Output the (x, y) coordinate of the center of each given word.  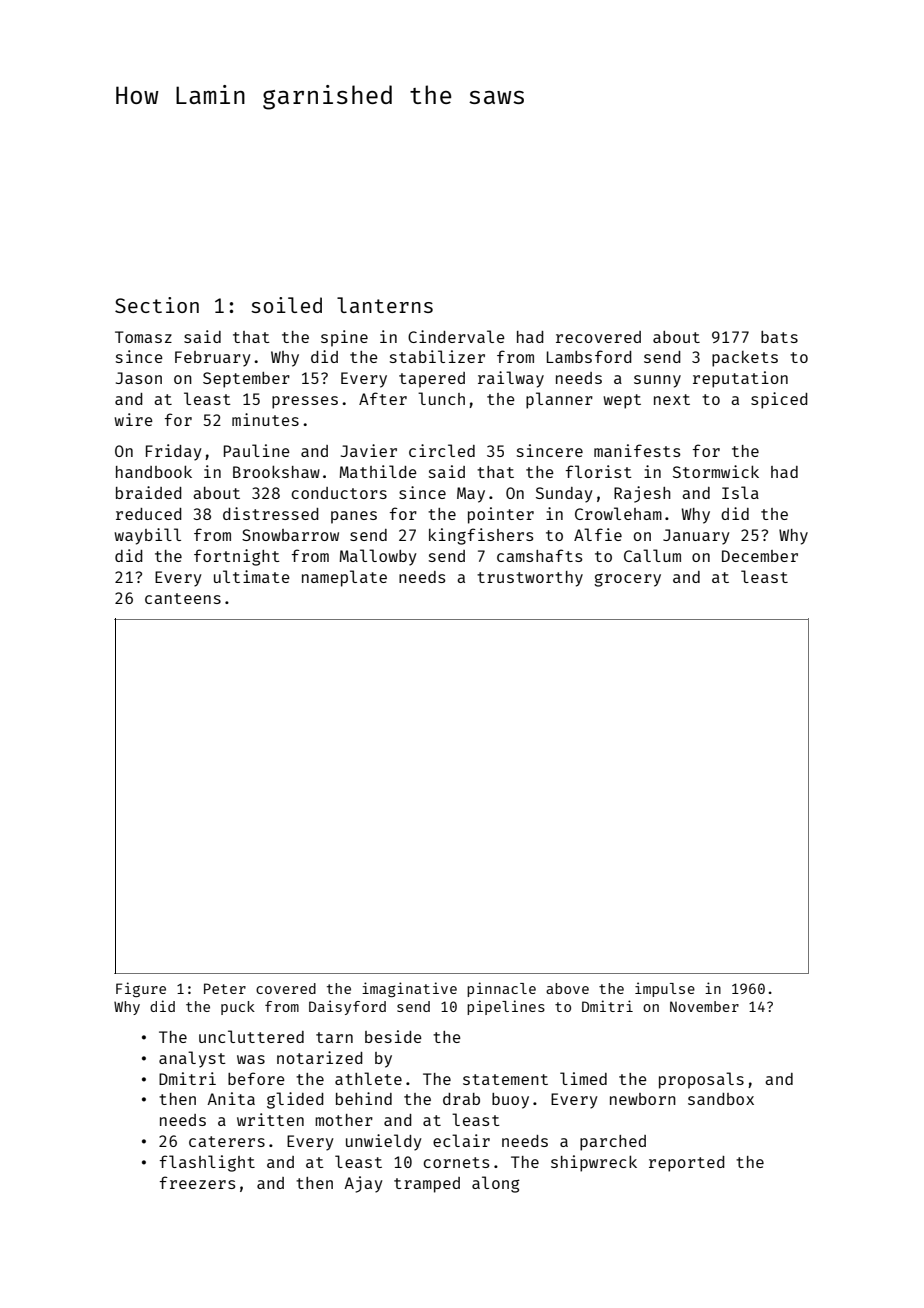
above (567, 988)
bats (779, 337)
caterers (227, 1141)
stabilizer (437, 356)
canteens (183, 598)
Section (157, 305)
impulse (665, 989)
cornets (456, 1162)
